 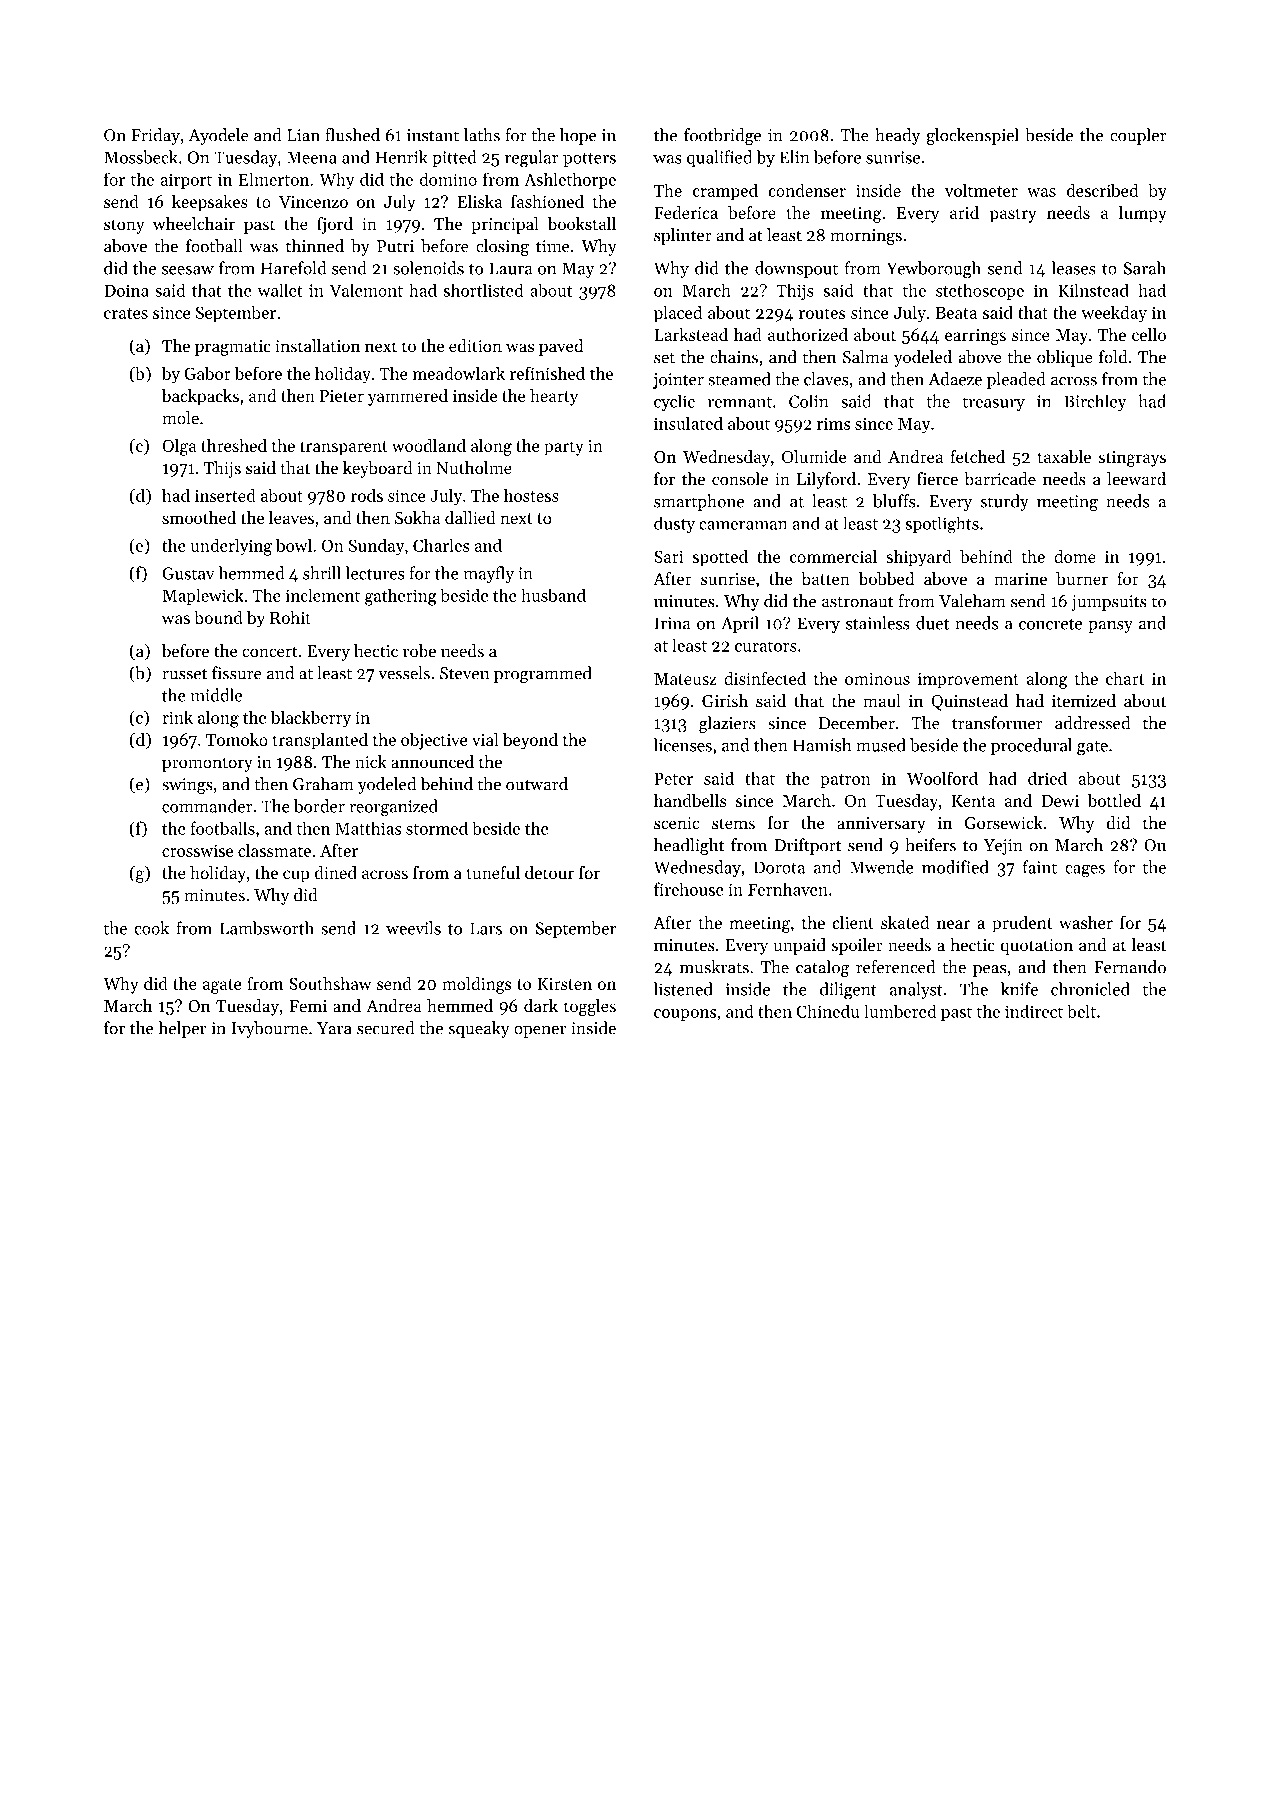 What do you see at coordinates (184, 674) in the page?
I see `russet` at bounding box center [184, 674].
